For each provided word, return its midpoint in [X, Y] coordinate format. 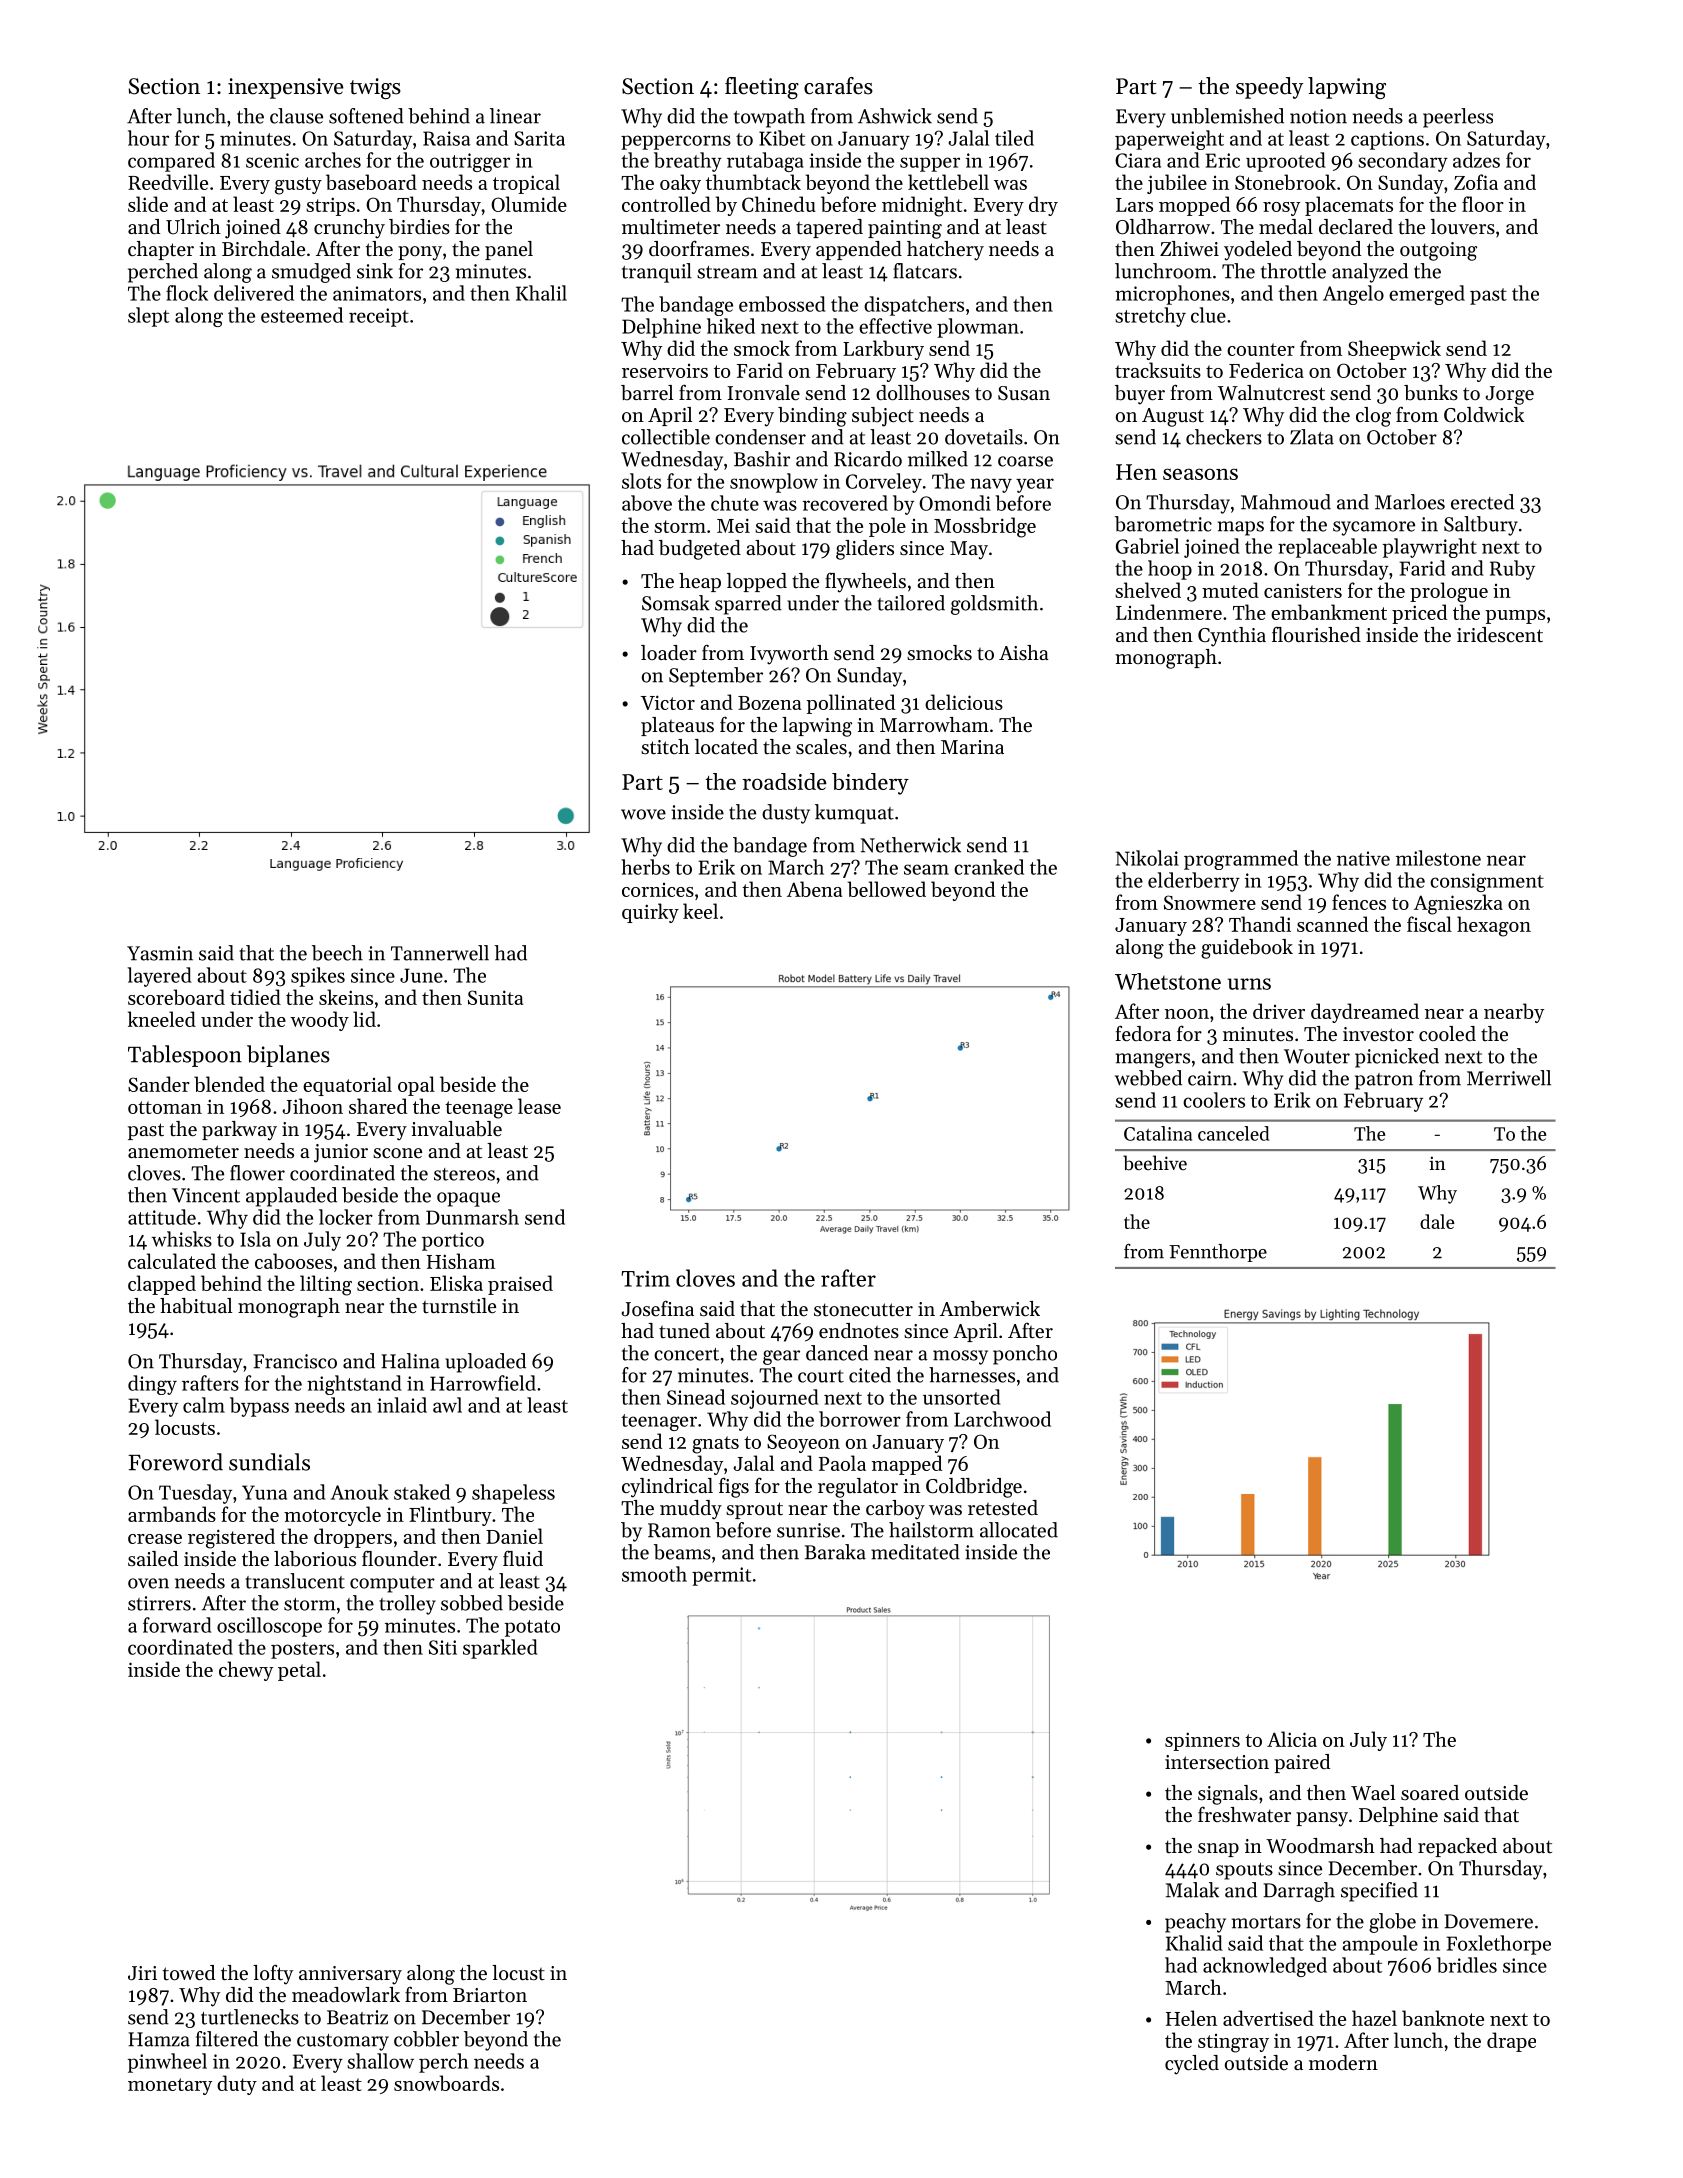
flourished [1316, 634]
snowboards [446, 2083]
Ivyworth [789, 655]
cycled [1192, 2065]
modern [1343, 2062]
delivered [254, 293]
